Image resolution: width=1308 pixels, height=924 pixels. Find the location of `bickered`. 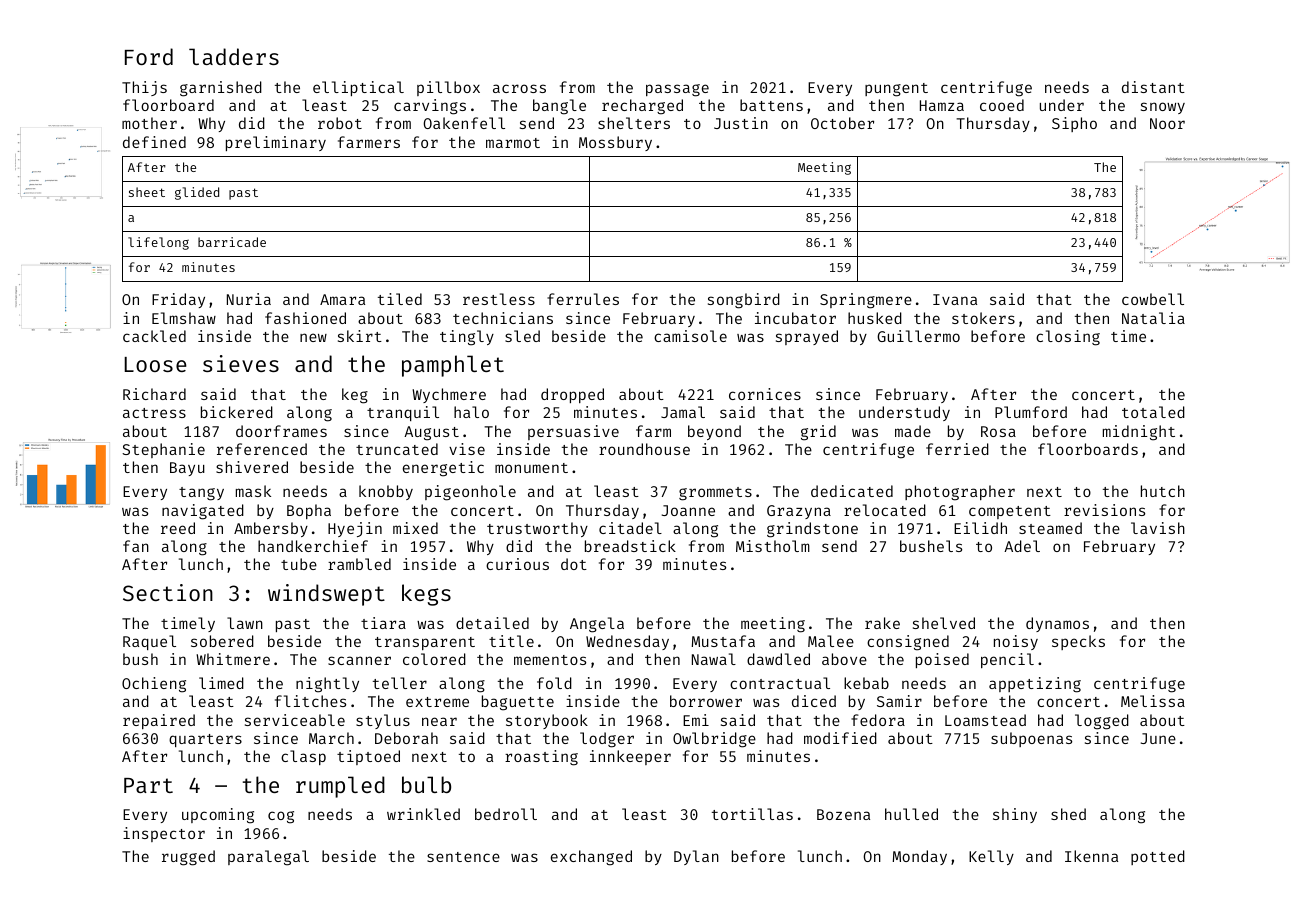

bickered is located at coordinates (237, 412).
